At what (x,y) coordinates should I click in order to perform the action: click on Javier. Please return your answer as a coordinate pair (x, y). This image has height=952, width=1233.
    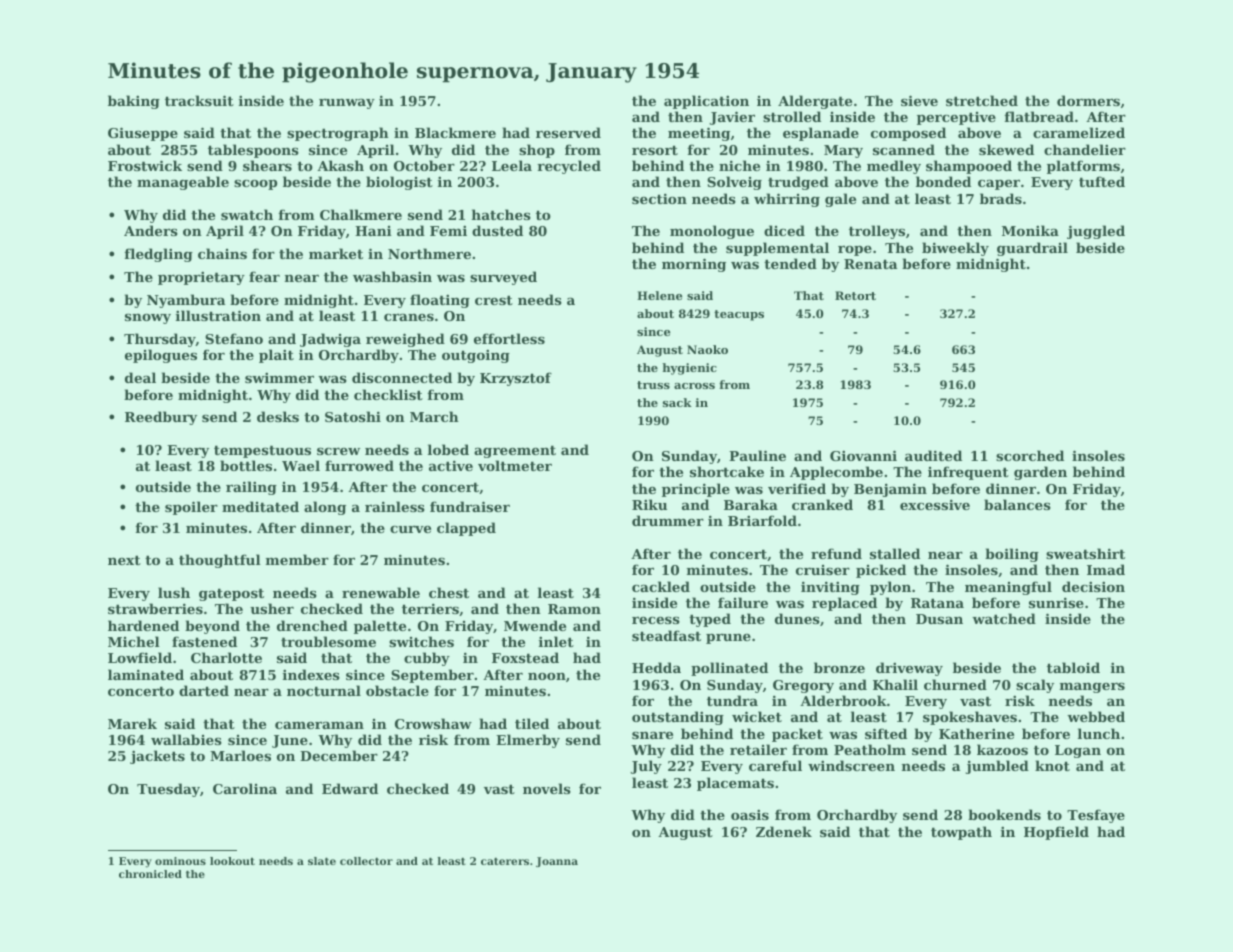
    Looking at the image, I should click on (732, 118).
